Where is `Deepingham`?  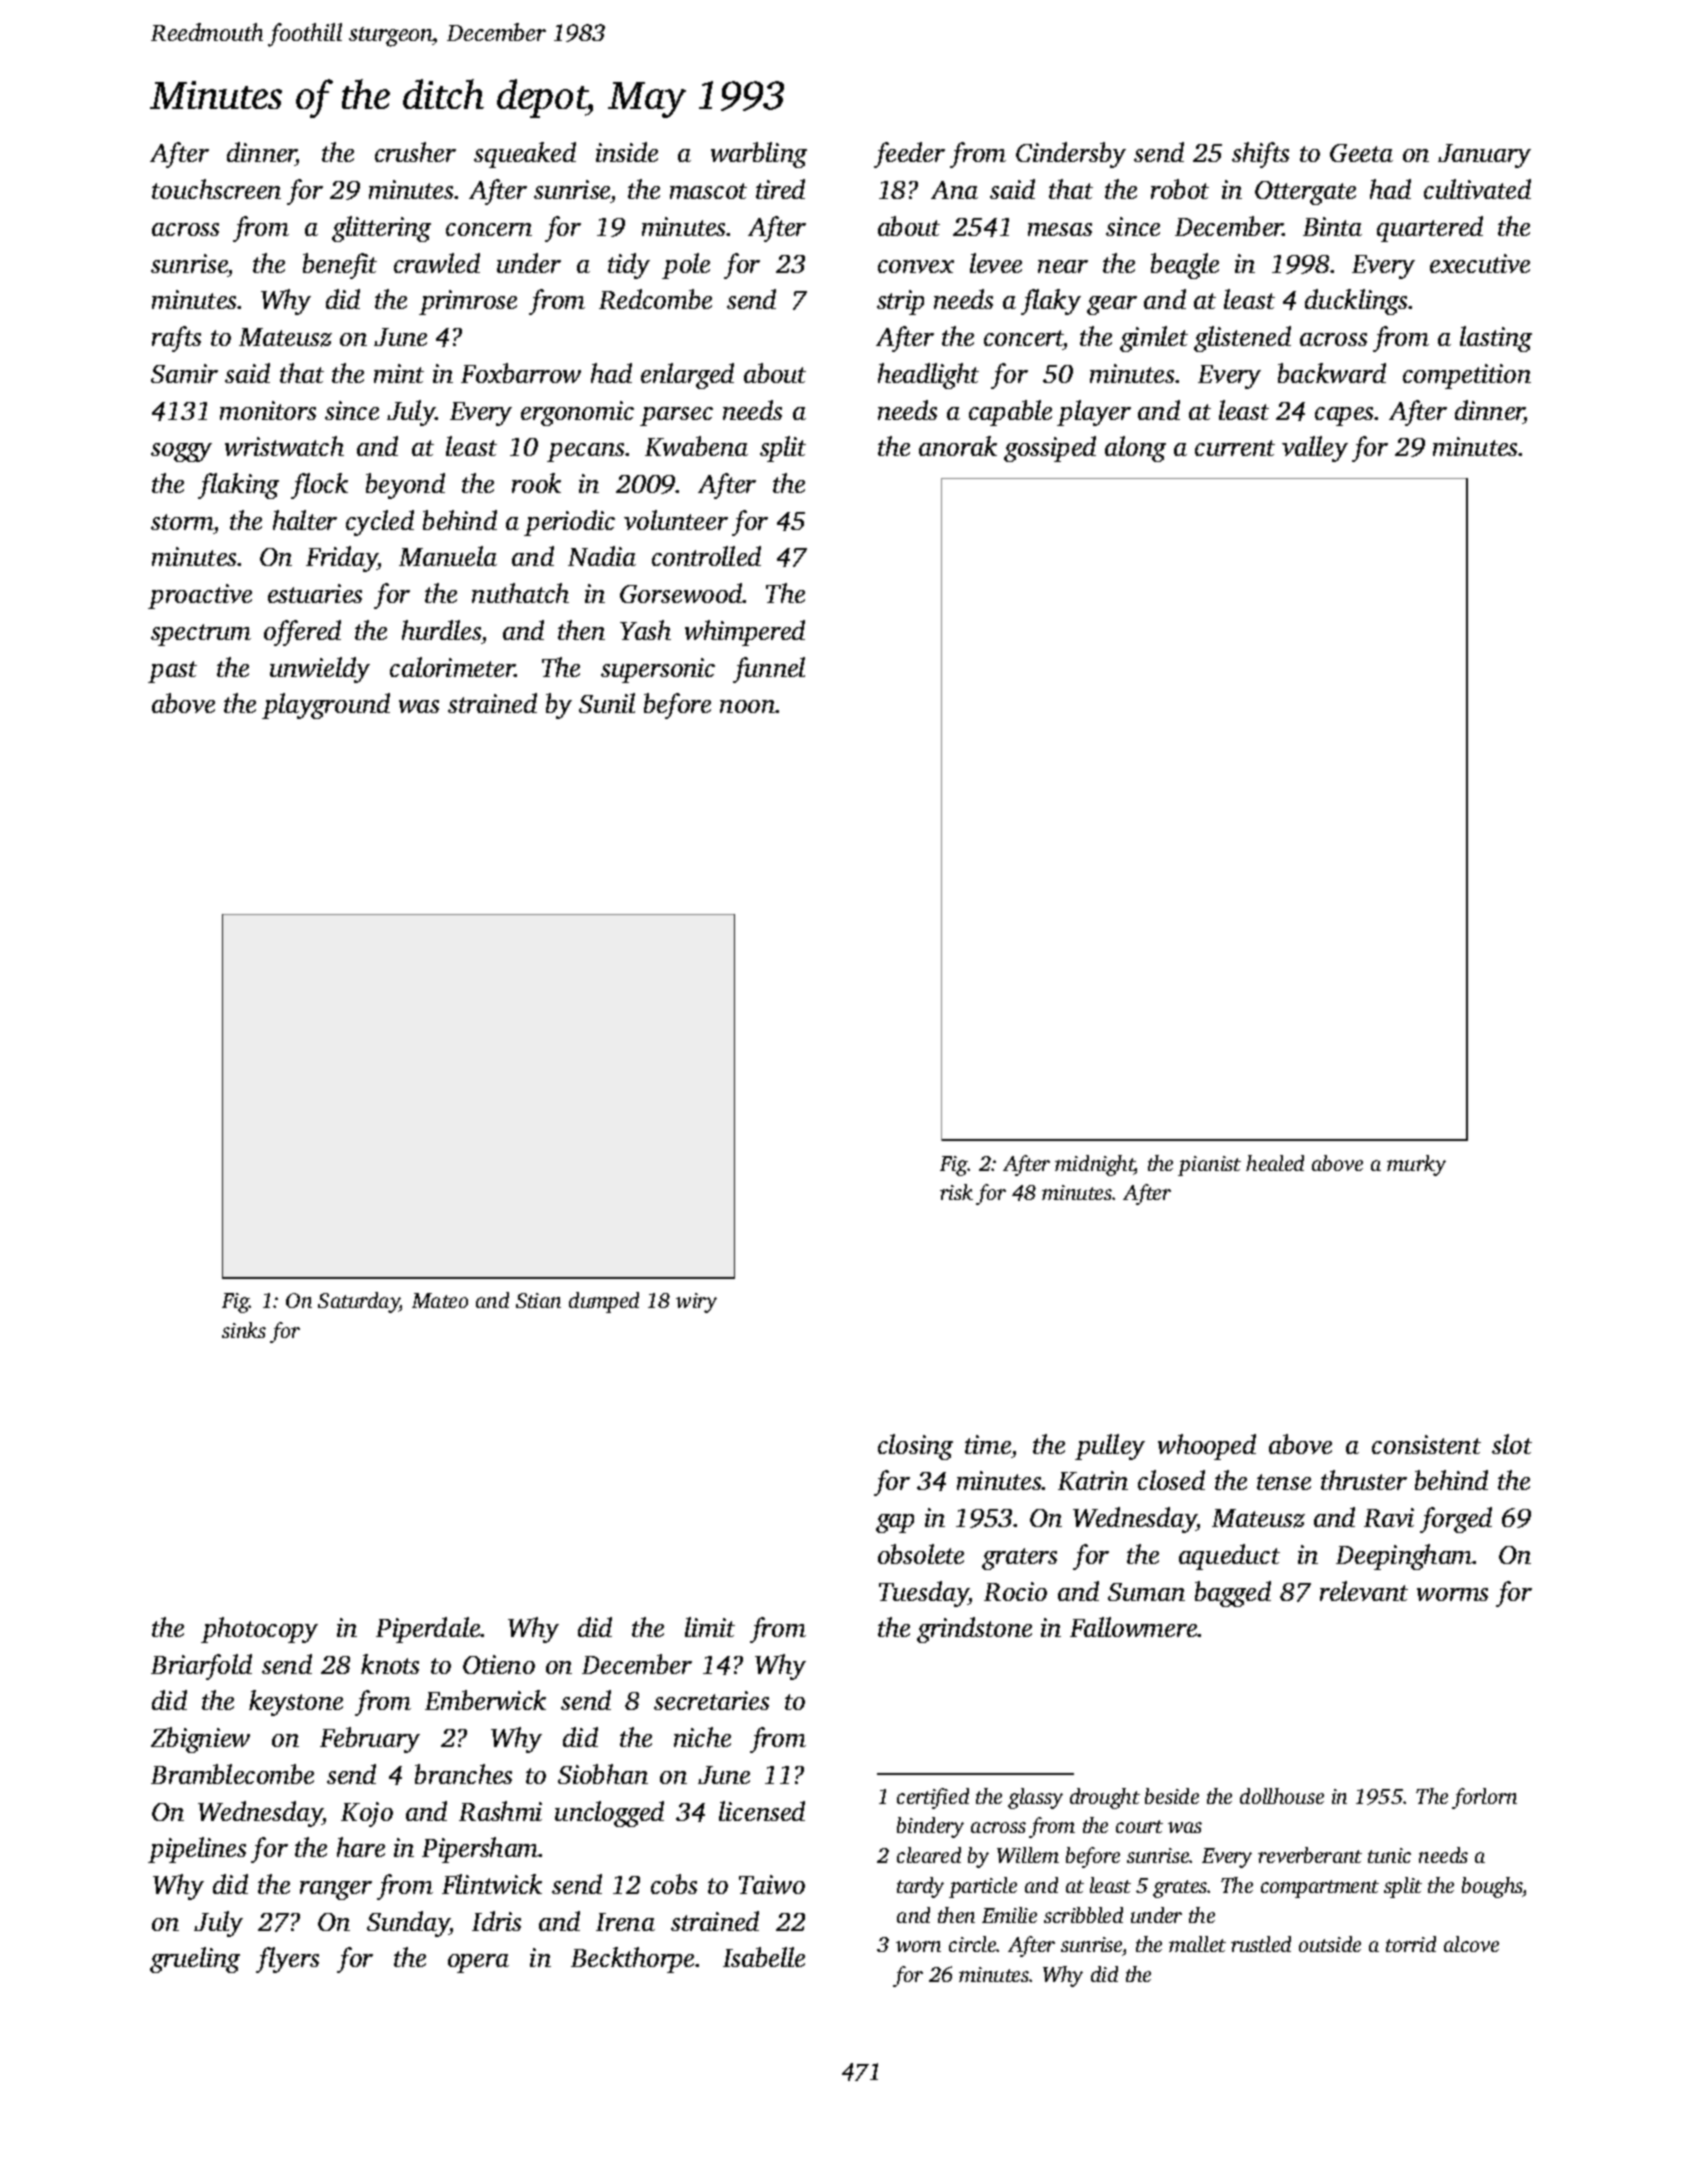 Deepingham is located at coordinates (1404, 1557).
